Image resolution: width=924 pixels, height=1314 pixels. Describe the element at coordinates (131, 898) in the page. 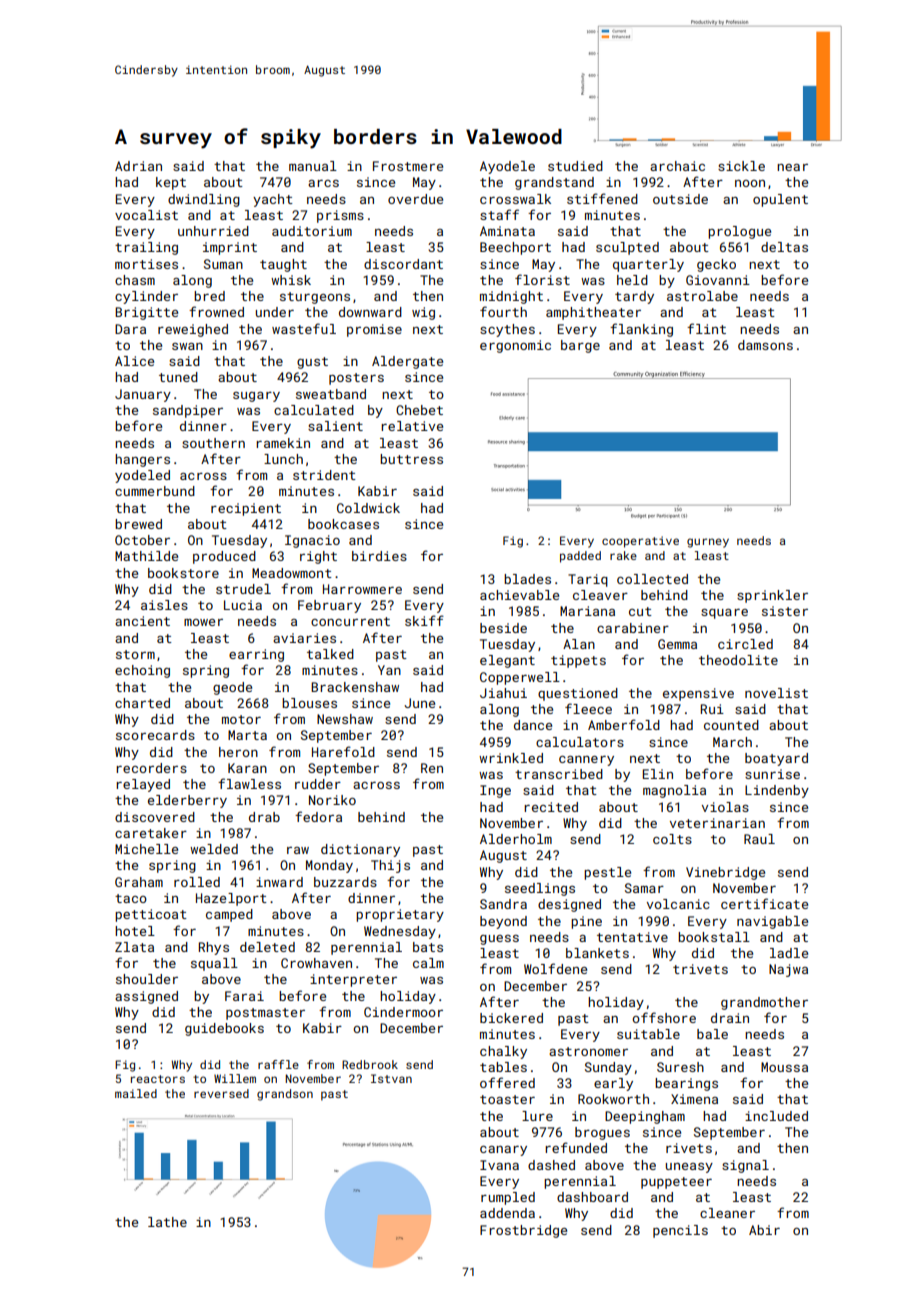

I see `taco` at that location.
